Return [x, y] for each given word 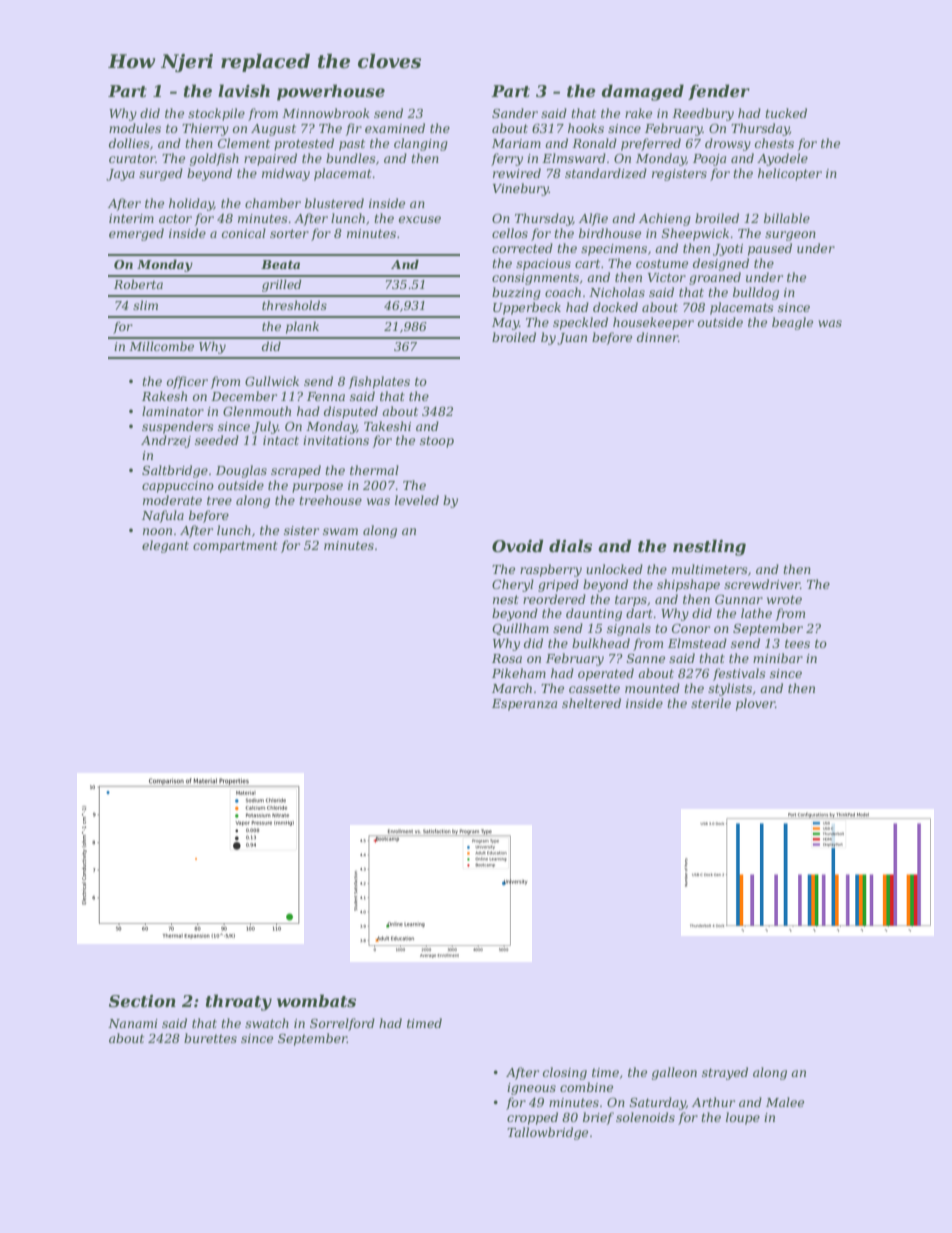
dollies [129, 143]
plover [755, 704]
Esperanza [524, 705]
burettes [210, 1038]
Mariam [516, 143]
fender [719, 92]
